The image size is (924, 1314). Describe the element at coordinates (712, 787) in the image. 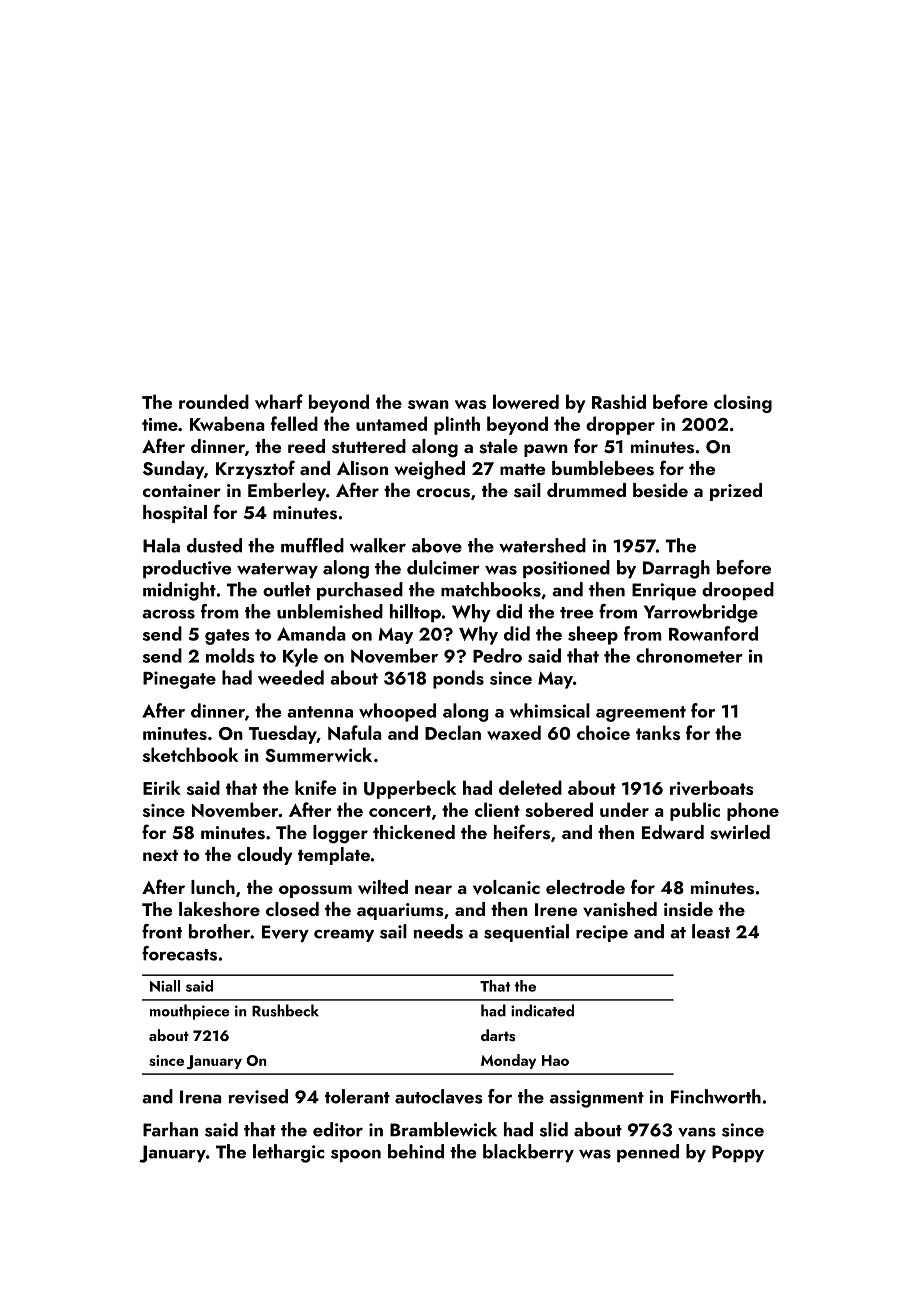

I see `riverboats` at that location.
